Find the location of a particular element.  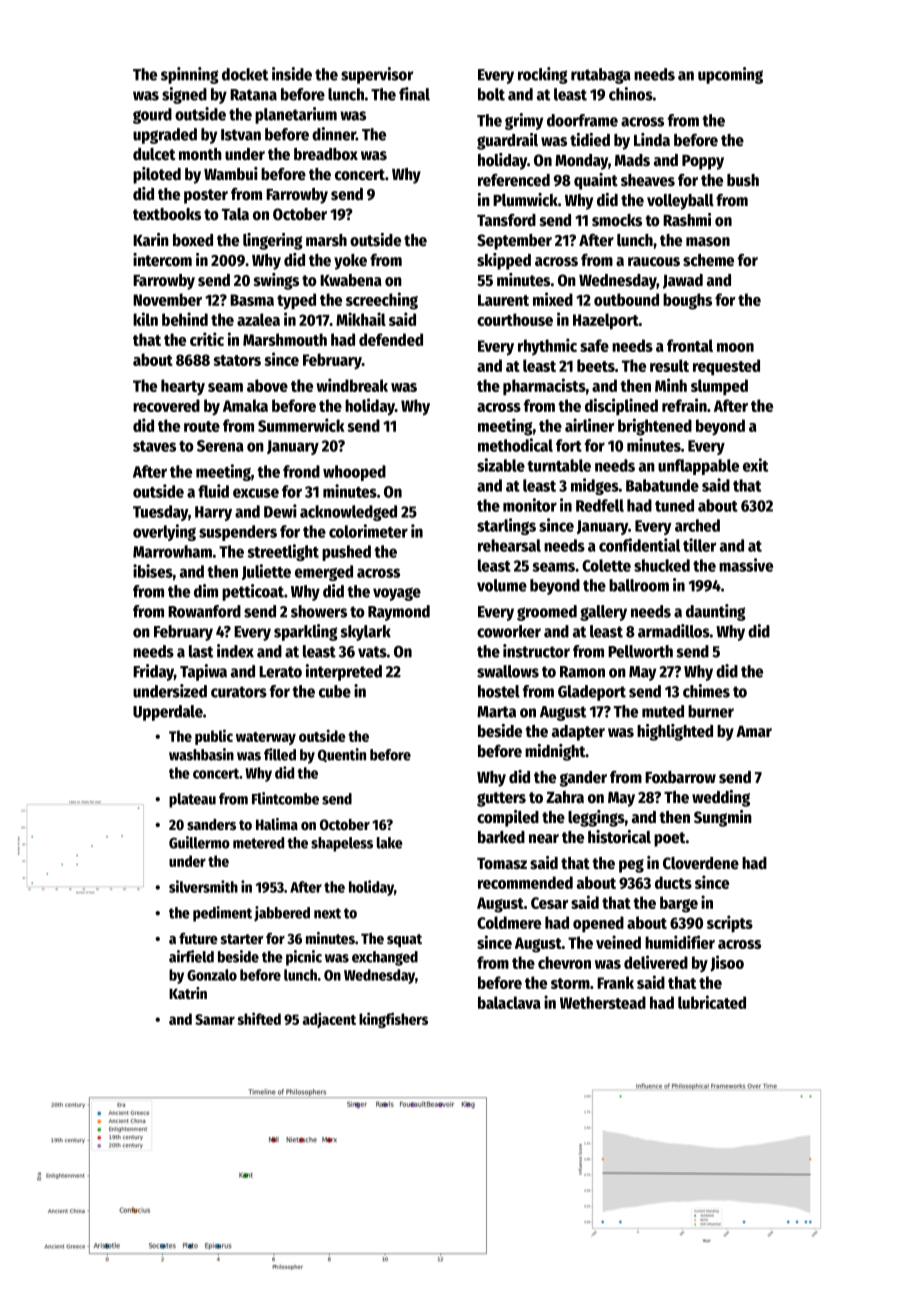

chevron is located at coordinates (564, 962).
